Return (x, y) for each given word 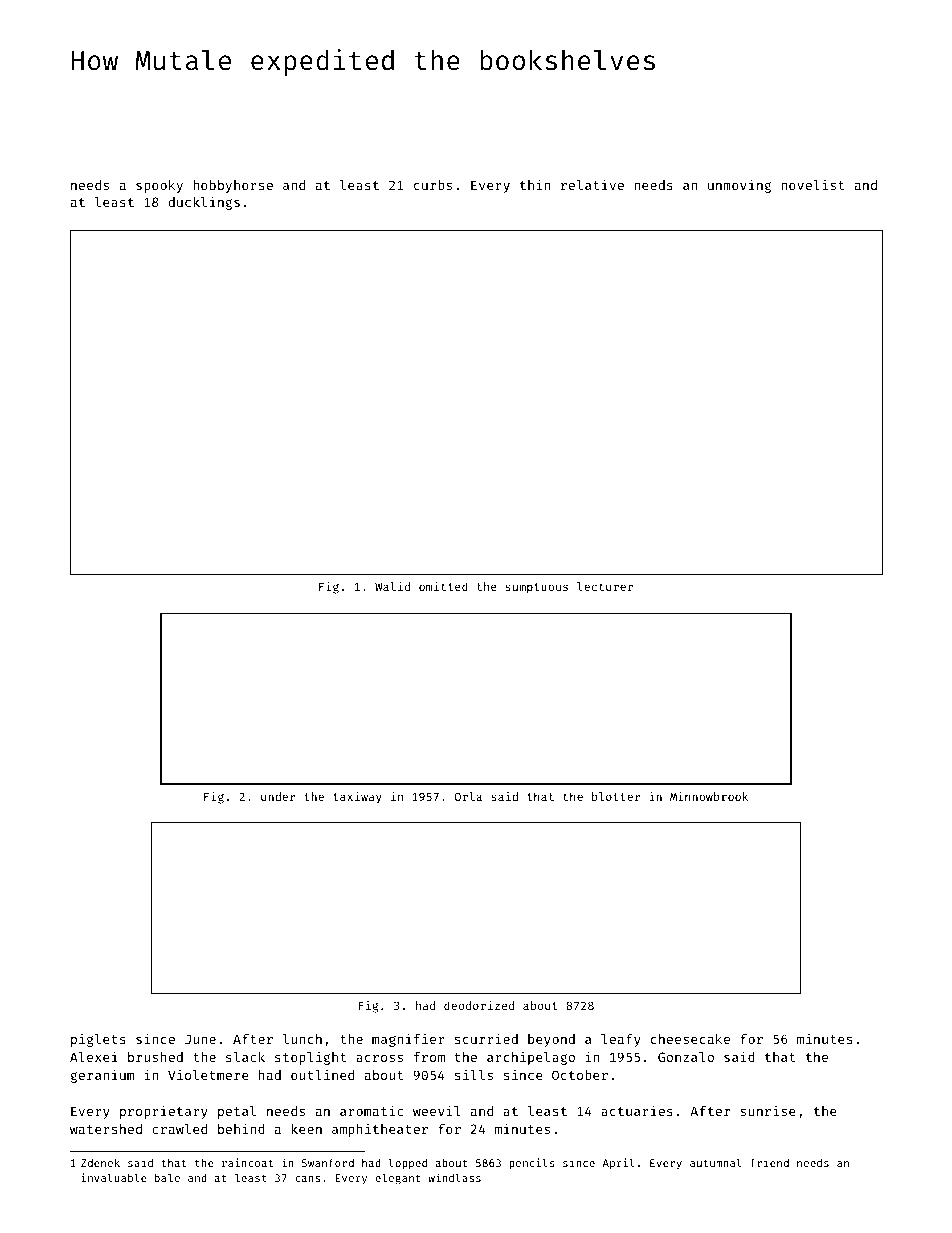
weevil (436, 1110)
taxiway (357, 798)
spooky (159, 186)
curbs (433, 185)
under (278, 796)
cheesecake (690, 1039)
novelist (812, 184)
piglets (98, 1040)
